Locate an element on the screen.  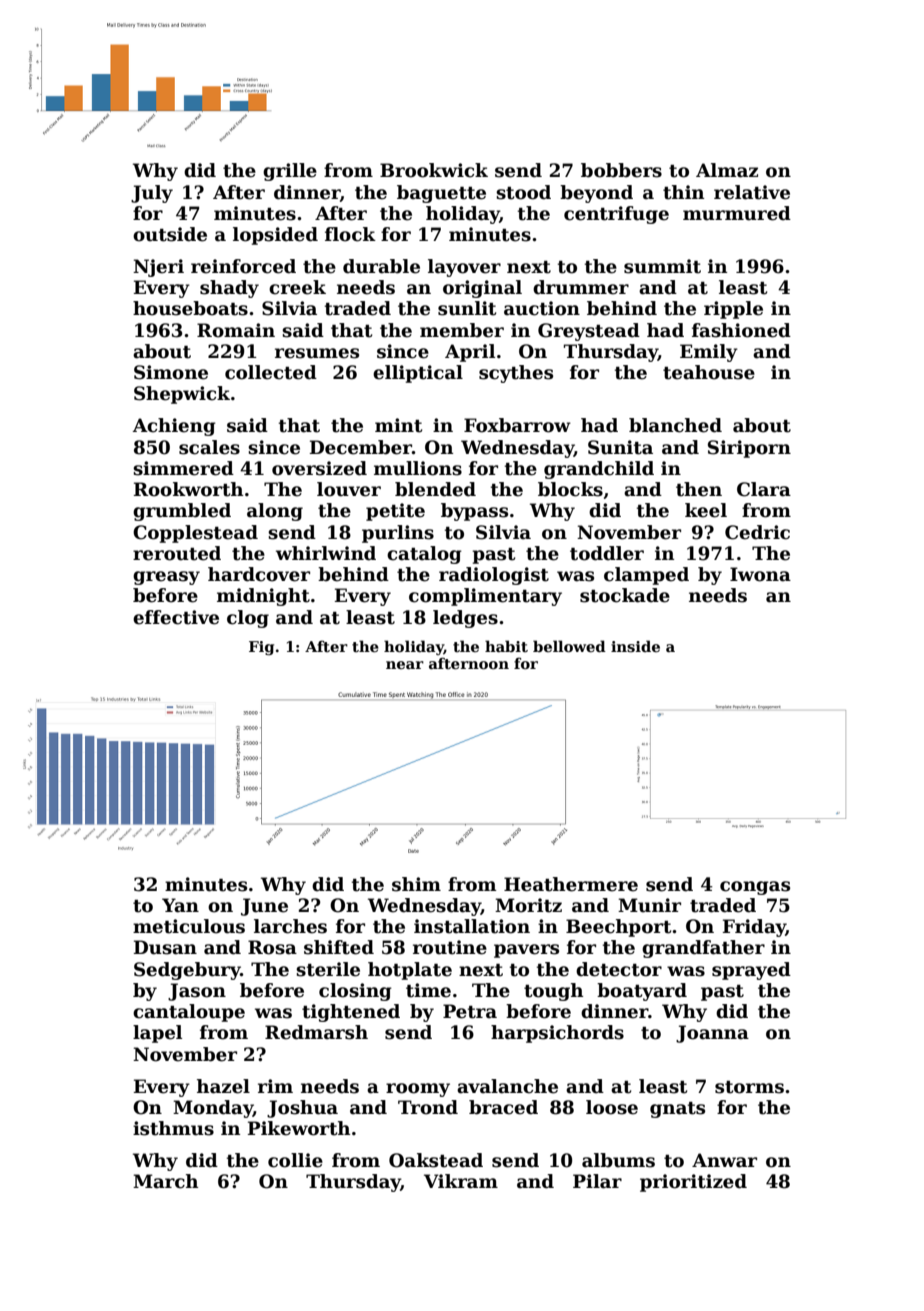
Vikram is located at coordinates (461, 1181).
